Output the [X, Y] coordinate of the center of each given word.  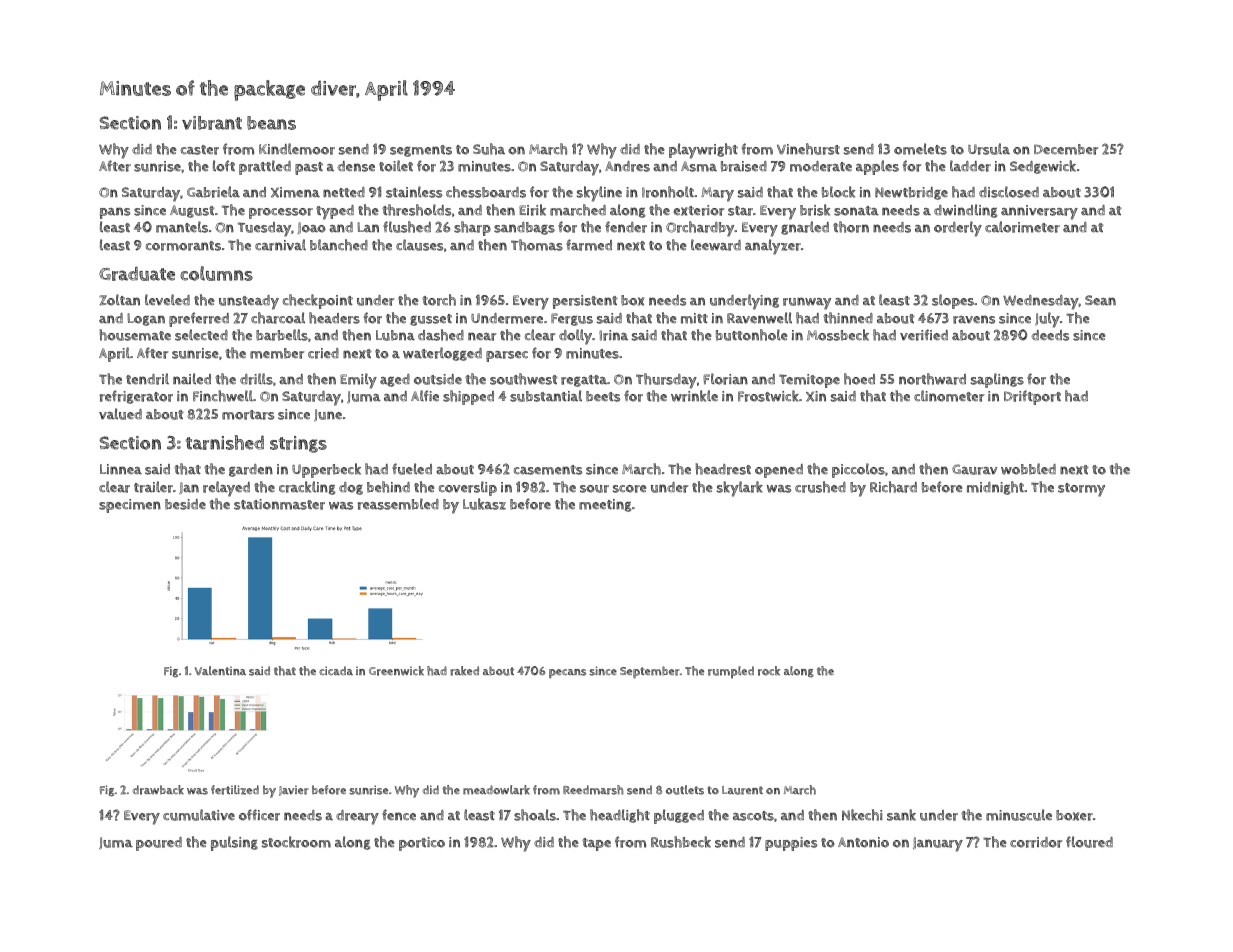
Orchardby [700, 229]
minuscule [1019, 815]
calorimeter [1022, 227]
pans [115, 213]
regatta [584, 381]
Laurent [742, 790]
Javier [294, 791]
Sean [1100, 300]
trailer [153, 487]
